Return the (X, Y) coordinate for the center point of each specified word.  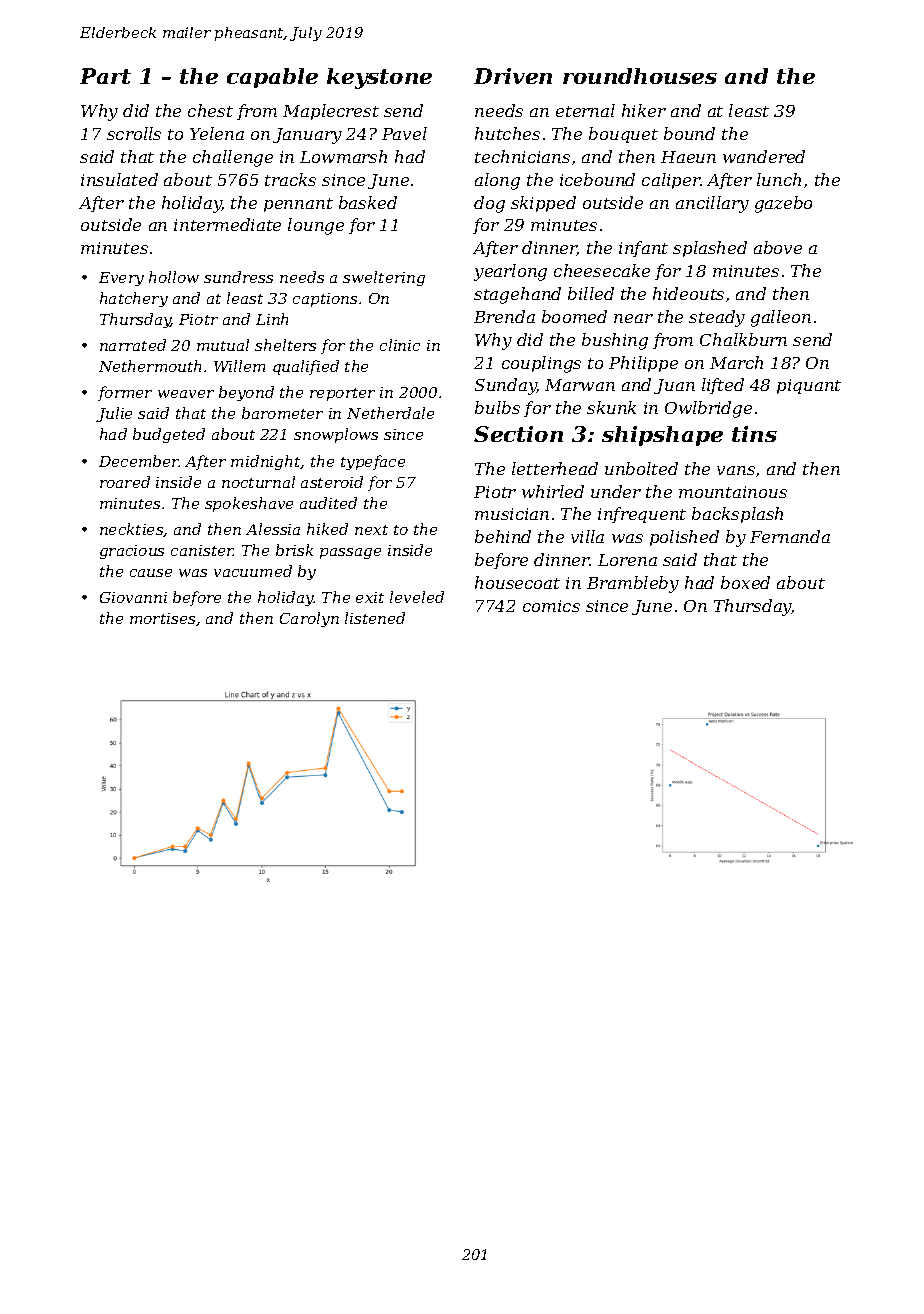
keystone (379, 78)
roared (125, 482)
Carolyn (309, 619)
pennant (298, 205)
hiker (644, 110)
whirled (553, 491)
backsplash (737, 515)
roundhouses (640, 76)
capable (272, 78)
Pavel (404, 133)
